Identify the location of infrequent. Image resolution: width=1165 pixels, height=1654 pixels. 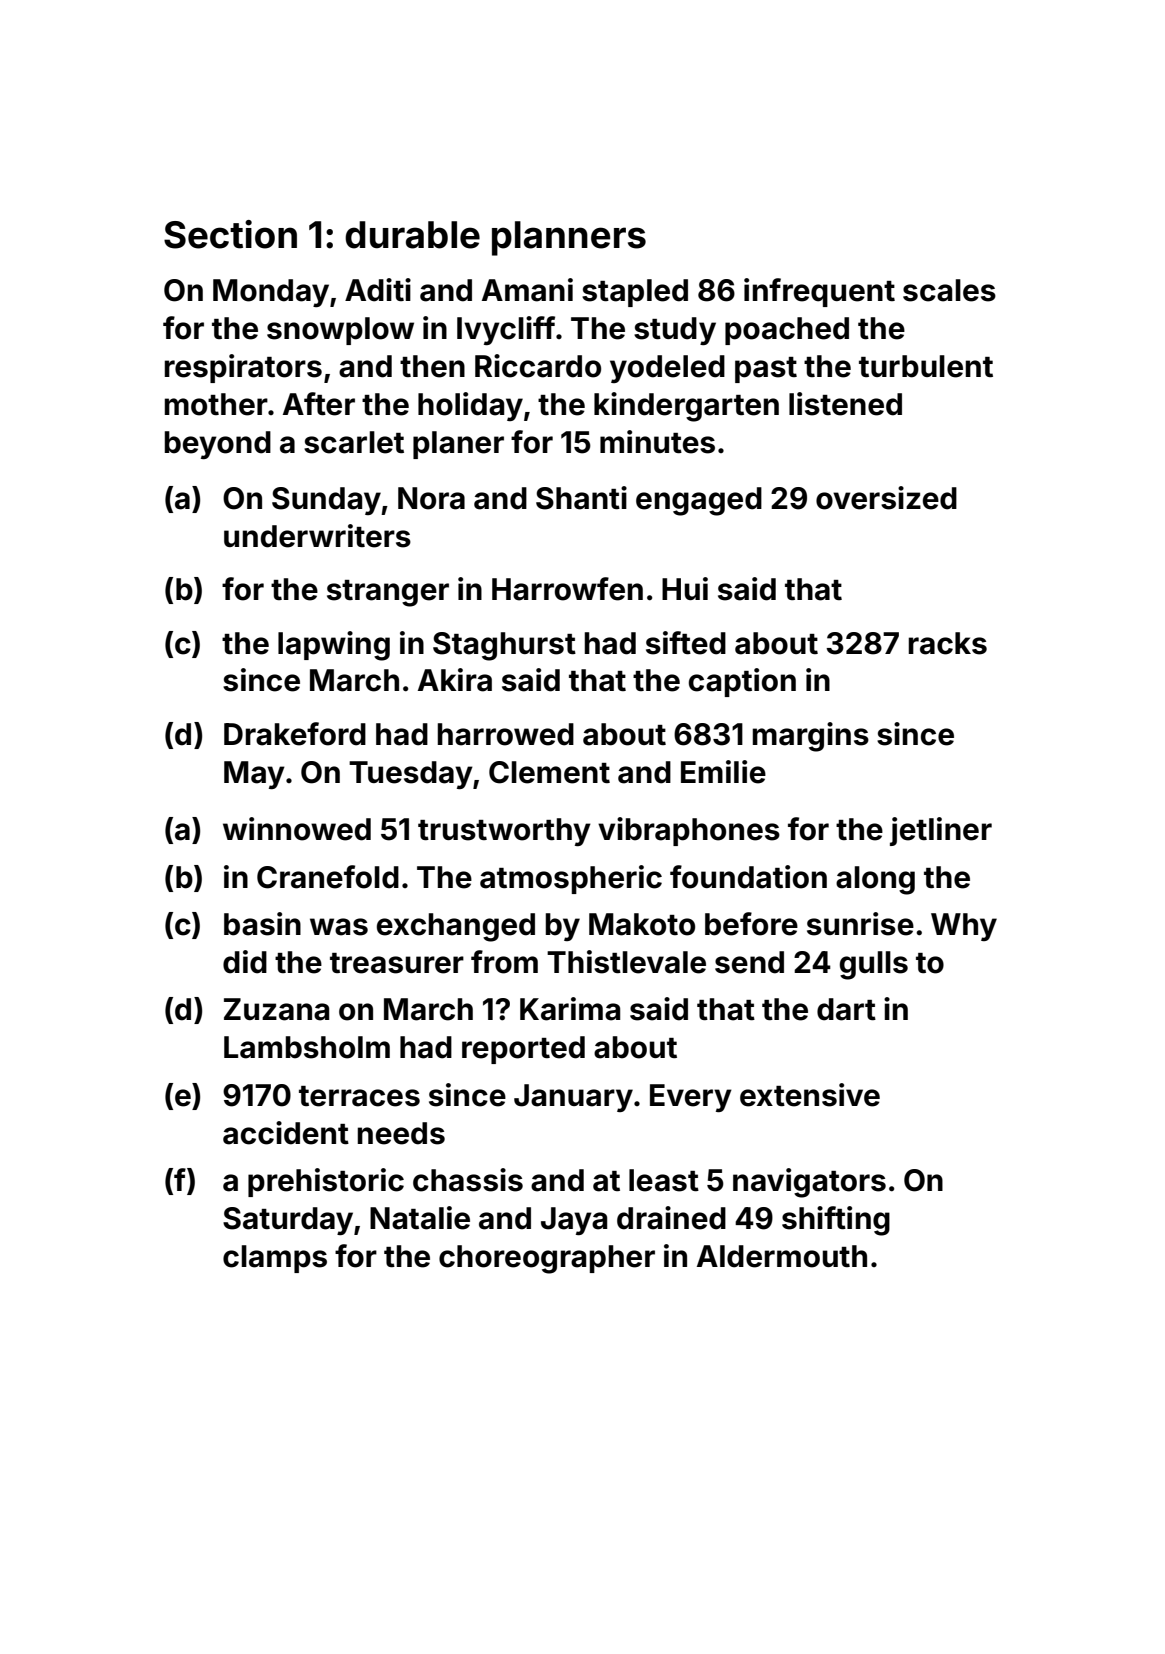
(819, 292).
